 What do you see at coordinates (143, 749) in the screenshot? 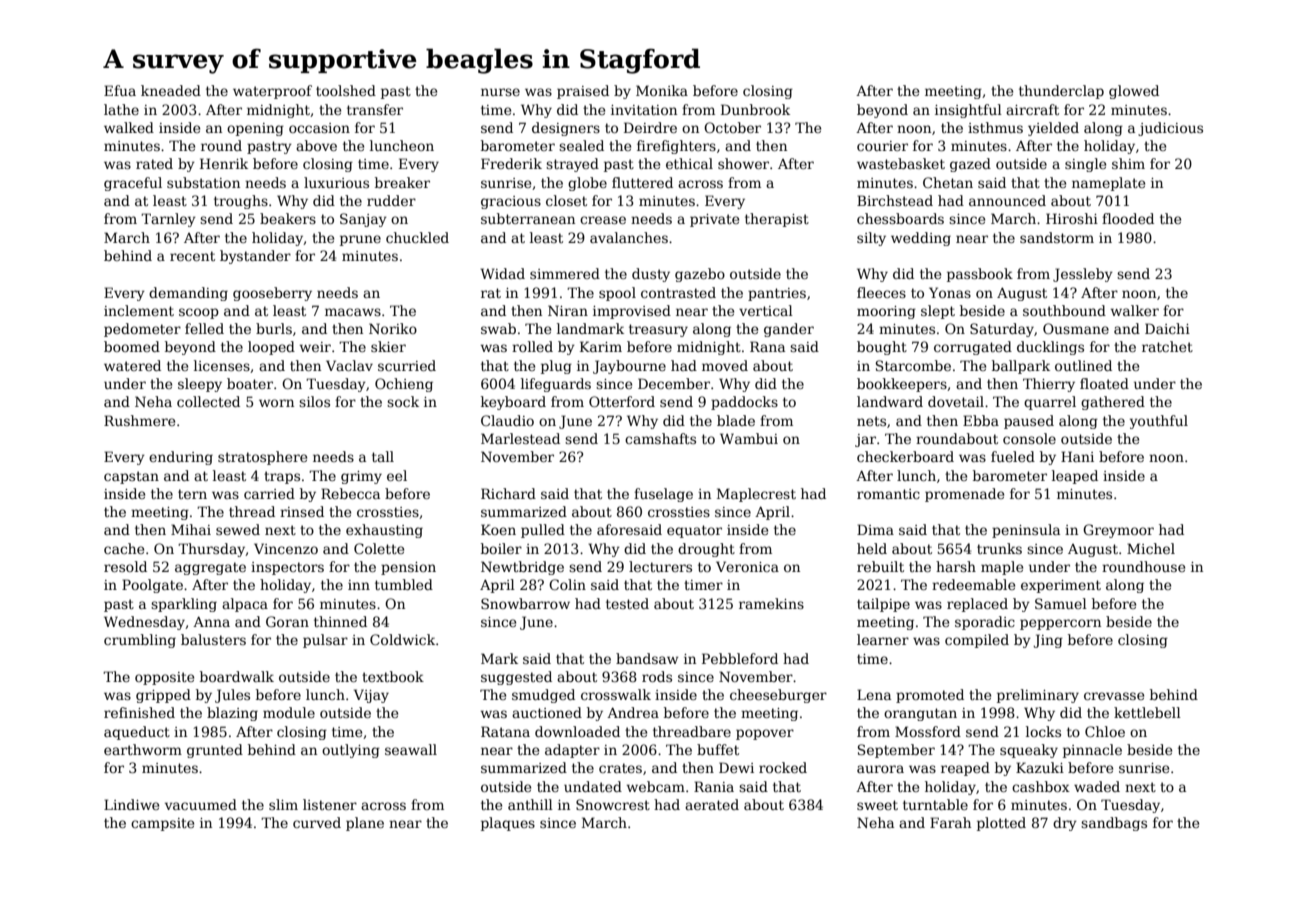
I see `earthworm` at bounding box center [143, 749].
